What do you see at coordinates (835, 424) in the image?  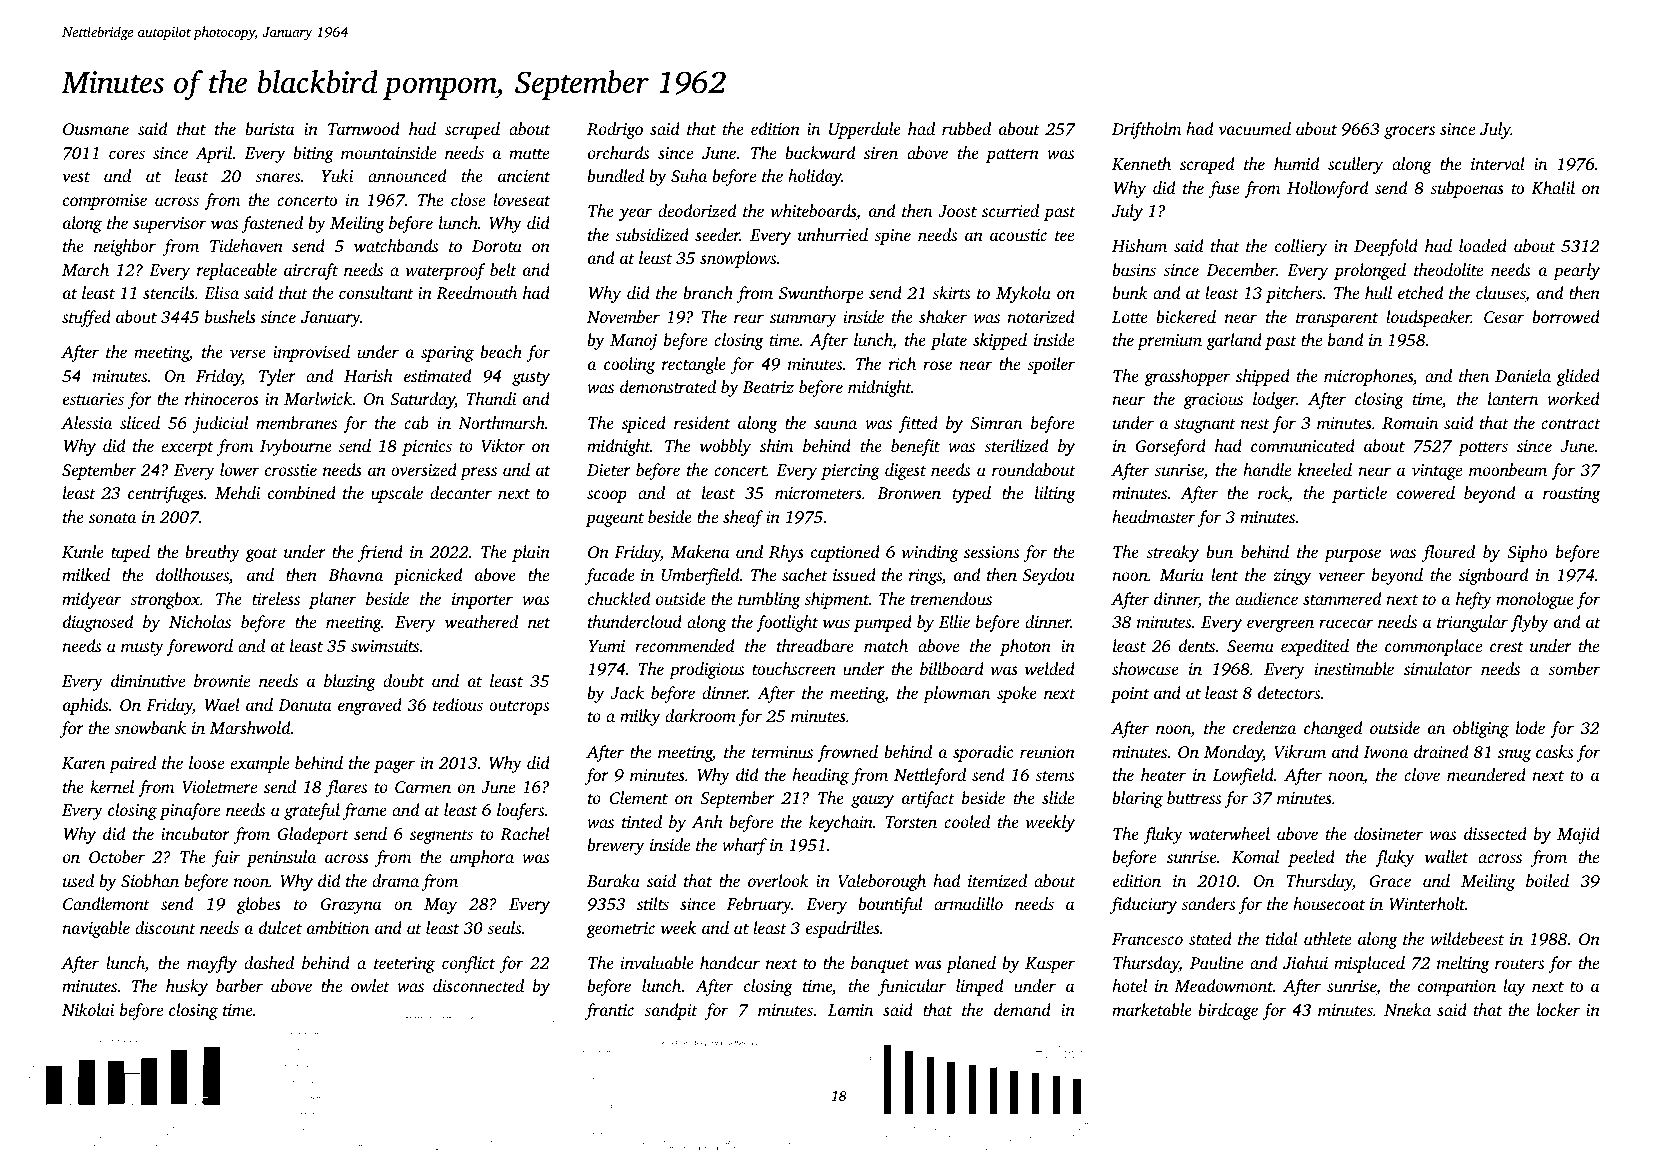 I see `sauna` at bounding box center [835, 424].
